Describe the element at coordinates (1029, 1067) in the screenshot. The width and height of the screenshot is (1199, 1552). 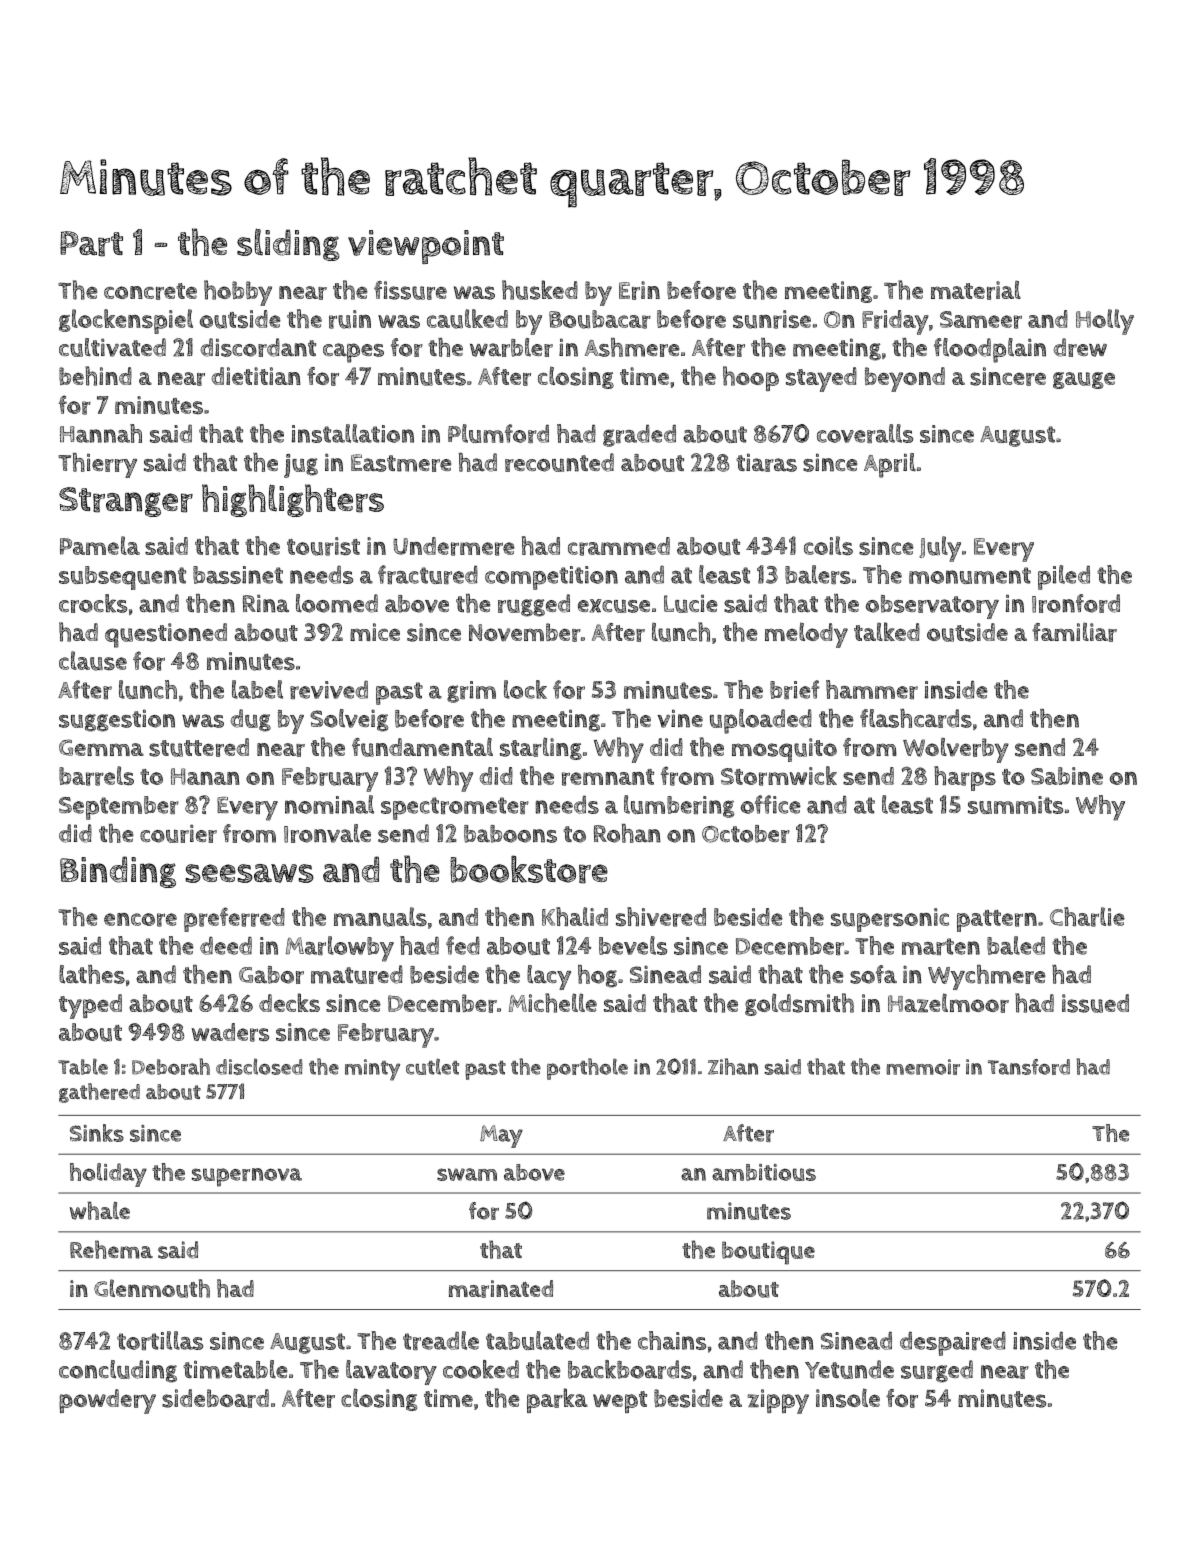
I see `Tansford` at that location.
